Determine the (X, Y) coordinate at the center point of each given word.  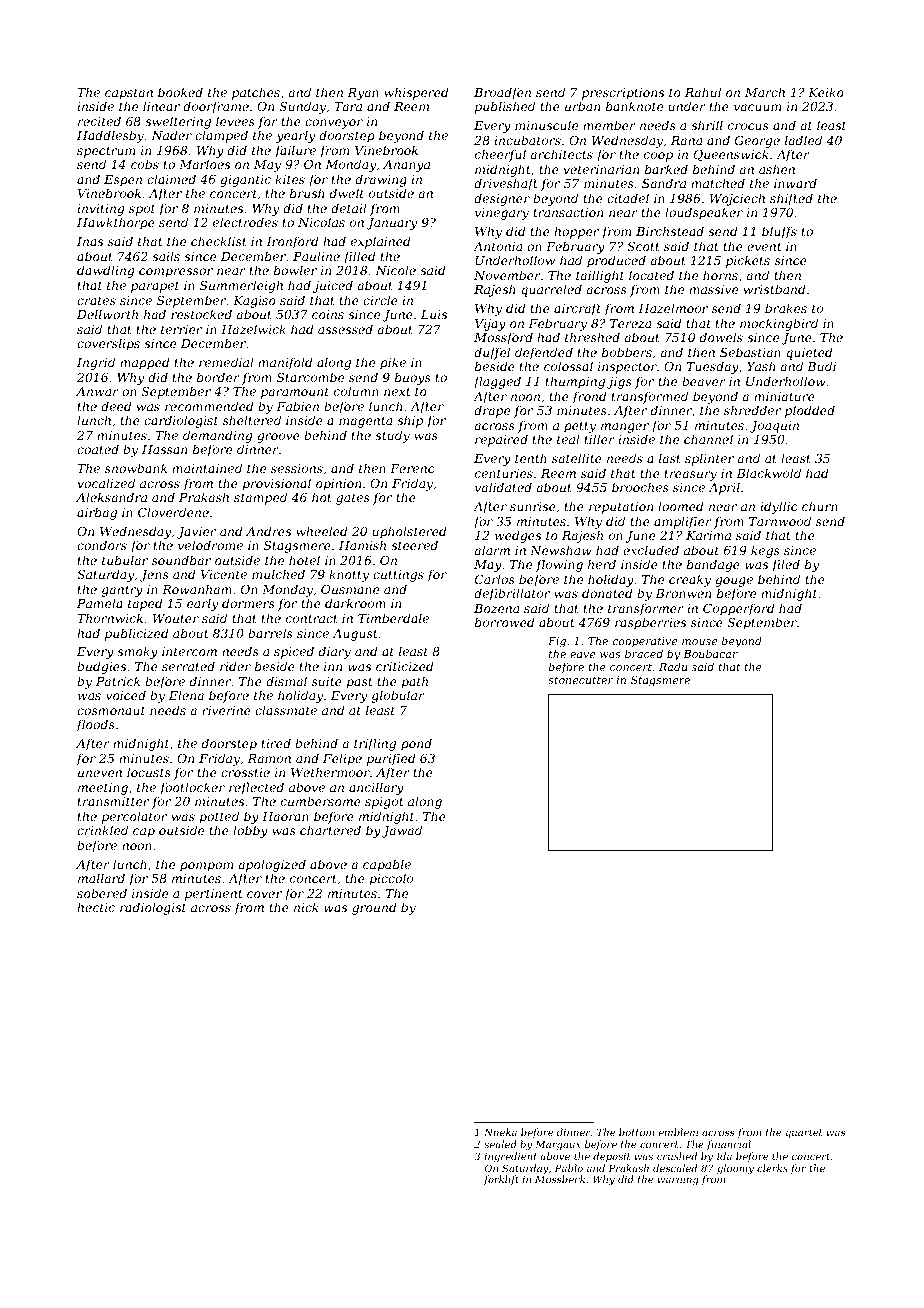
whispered (416, 93)
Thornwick (110, 618)
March (765, 92)
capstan (129, 94)
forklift (501, 1180)
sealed (500, 1144)
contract (312, 618)
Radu (673, 666)
